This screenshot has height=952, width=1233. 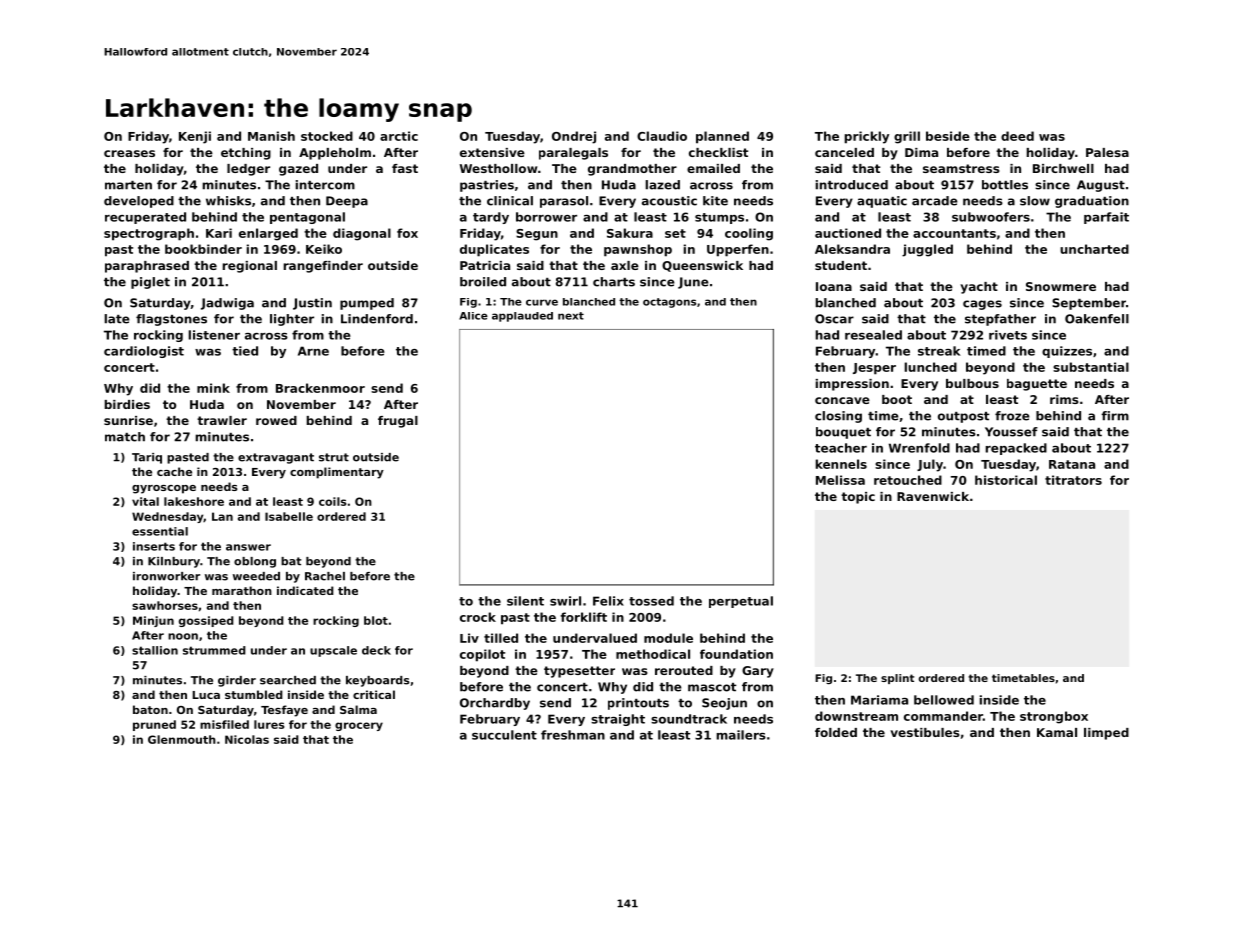 I want to click on duplicates, so click(x=494, y=250).
